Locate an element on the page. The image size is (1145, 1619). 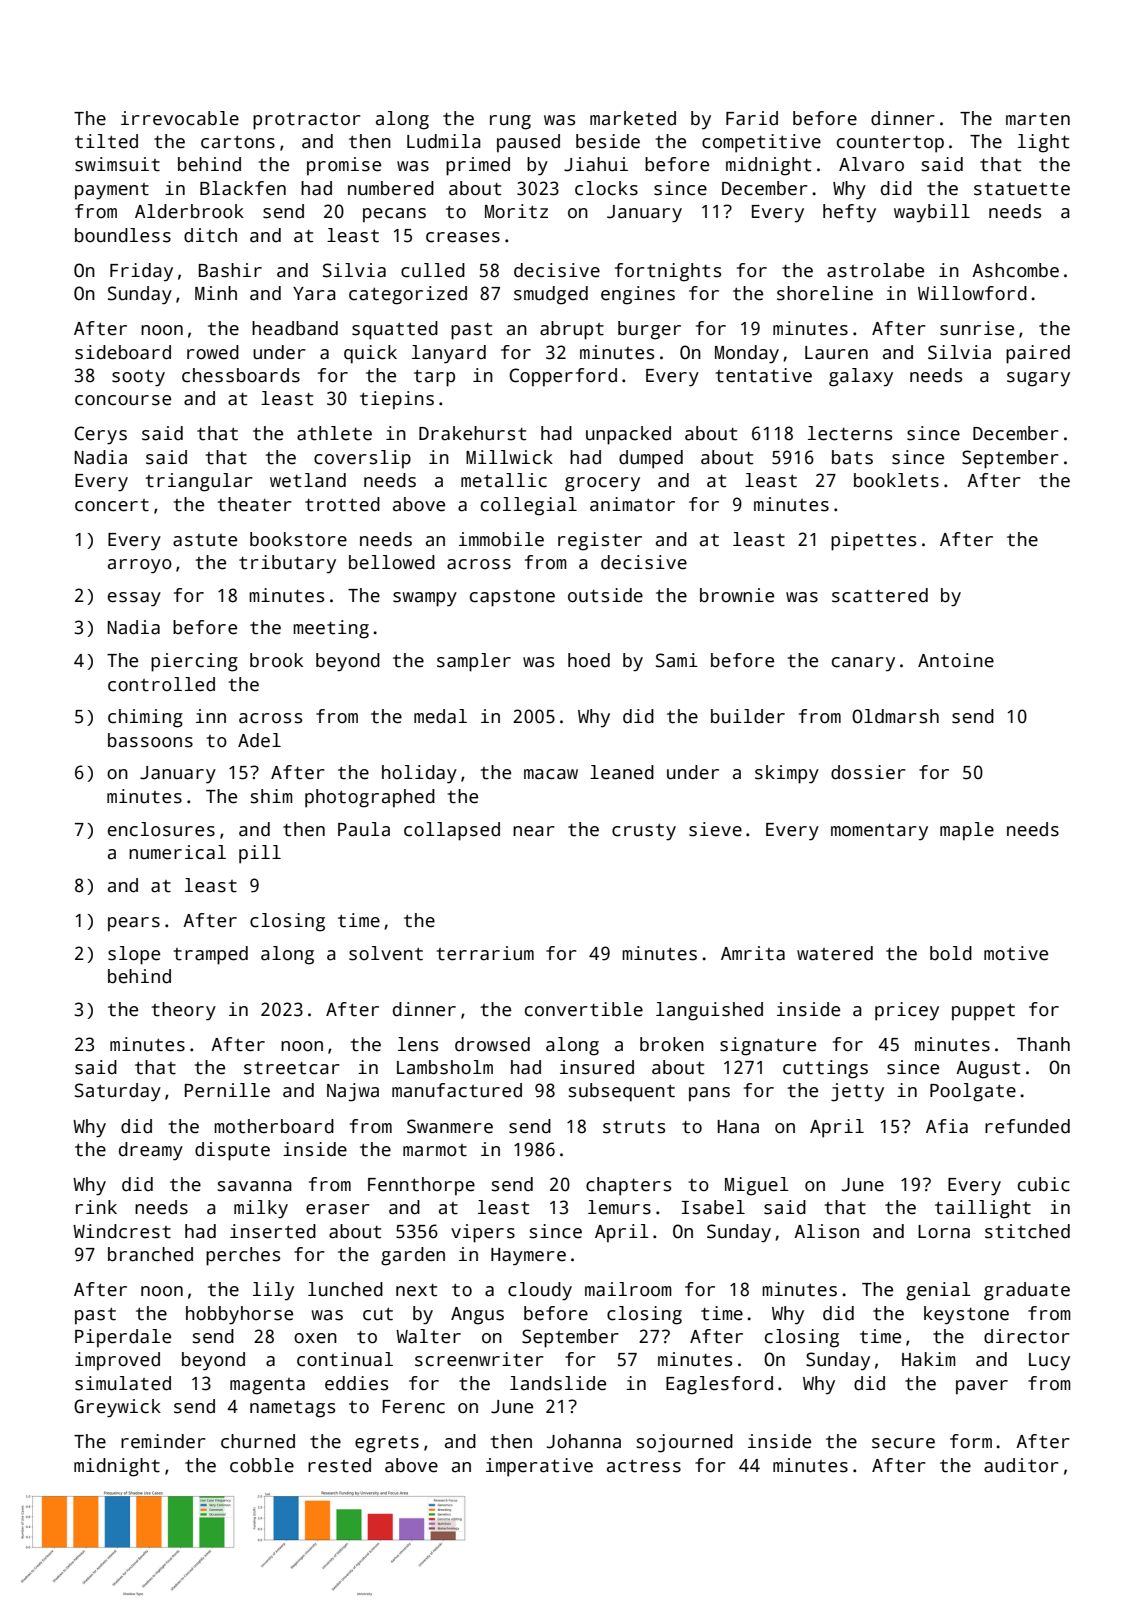
dreamy is located at coordinates (151, 1151).
